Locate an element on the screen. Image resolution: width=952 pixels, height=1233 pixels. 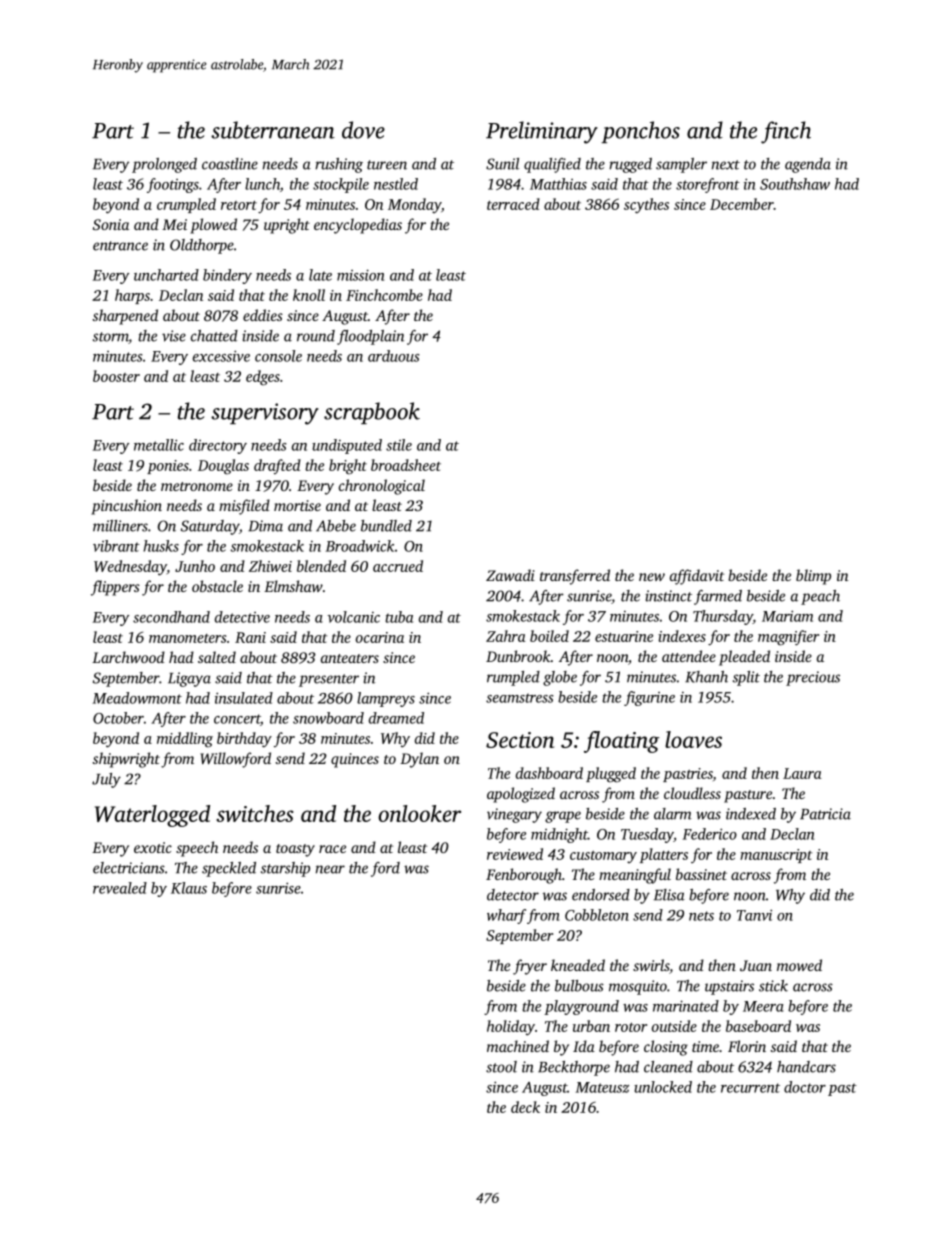
subterranean is located at coordinates (273, 130).
